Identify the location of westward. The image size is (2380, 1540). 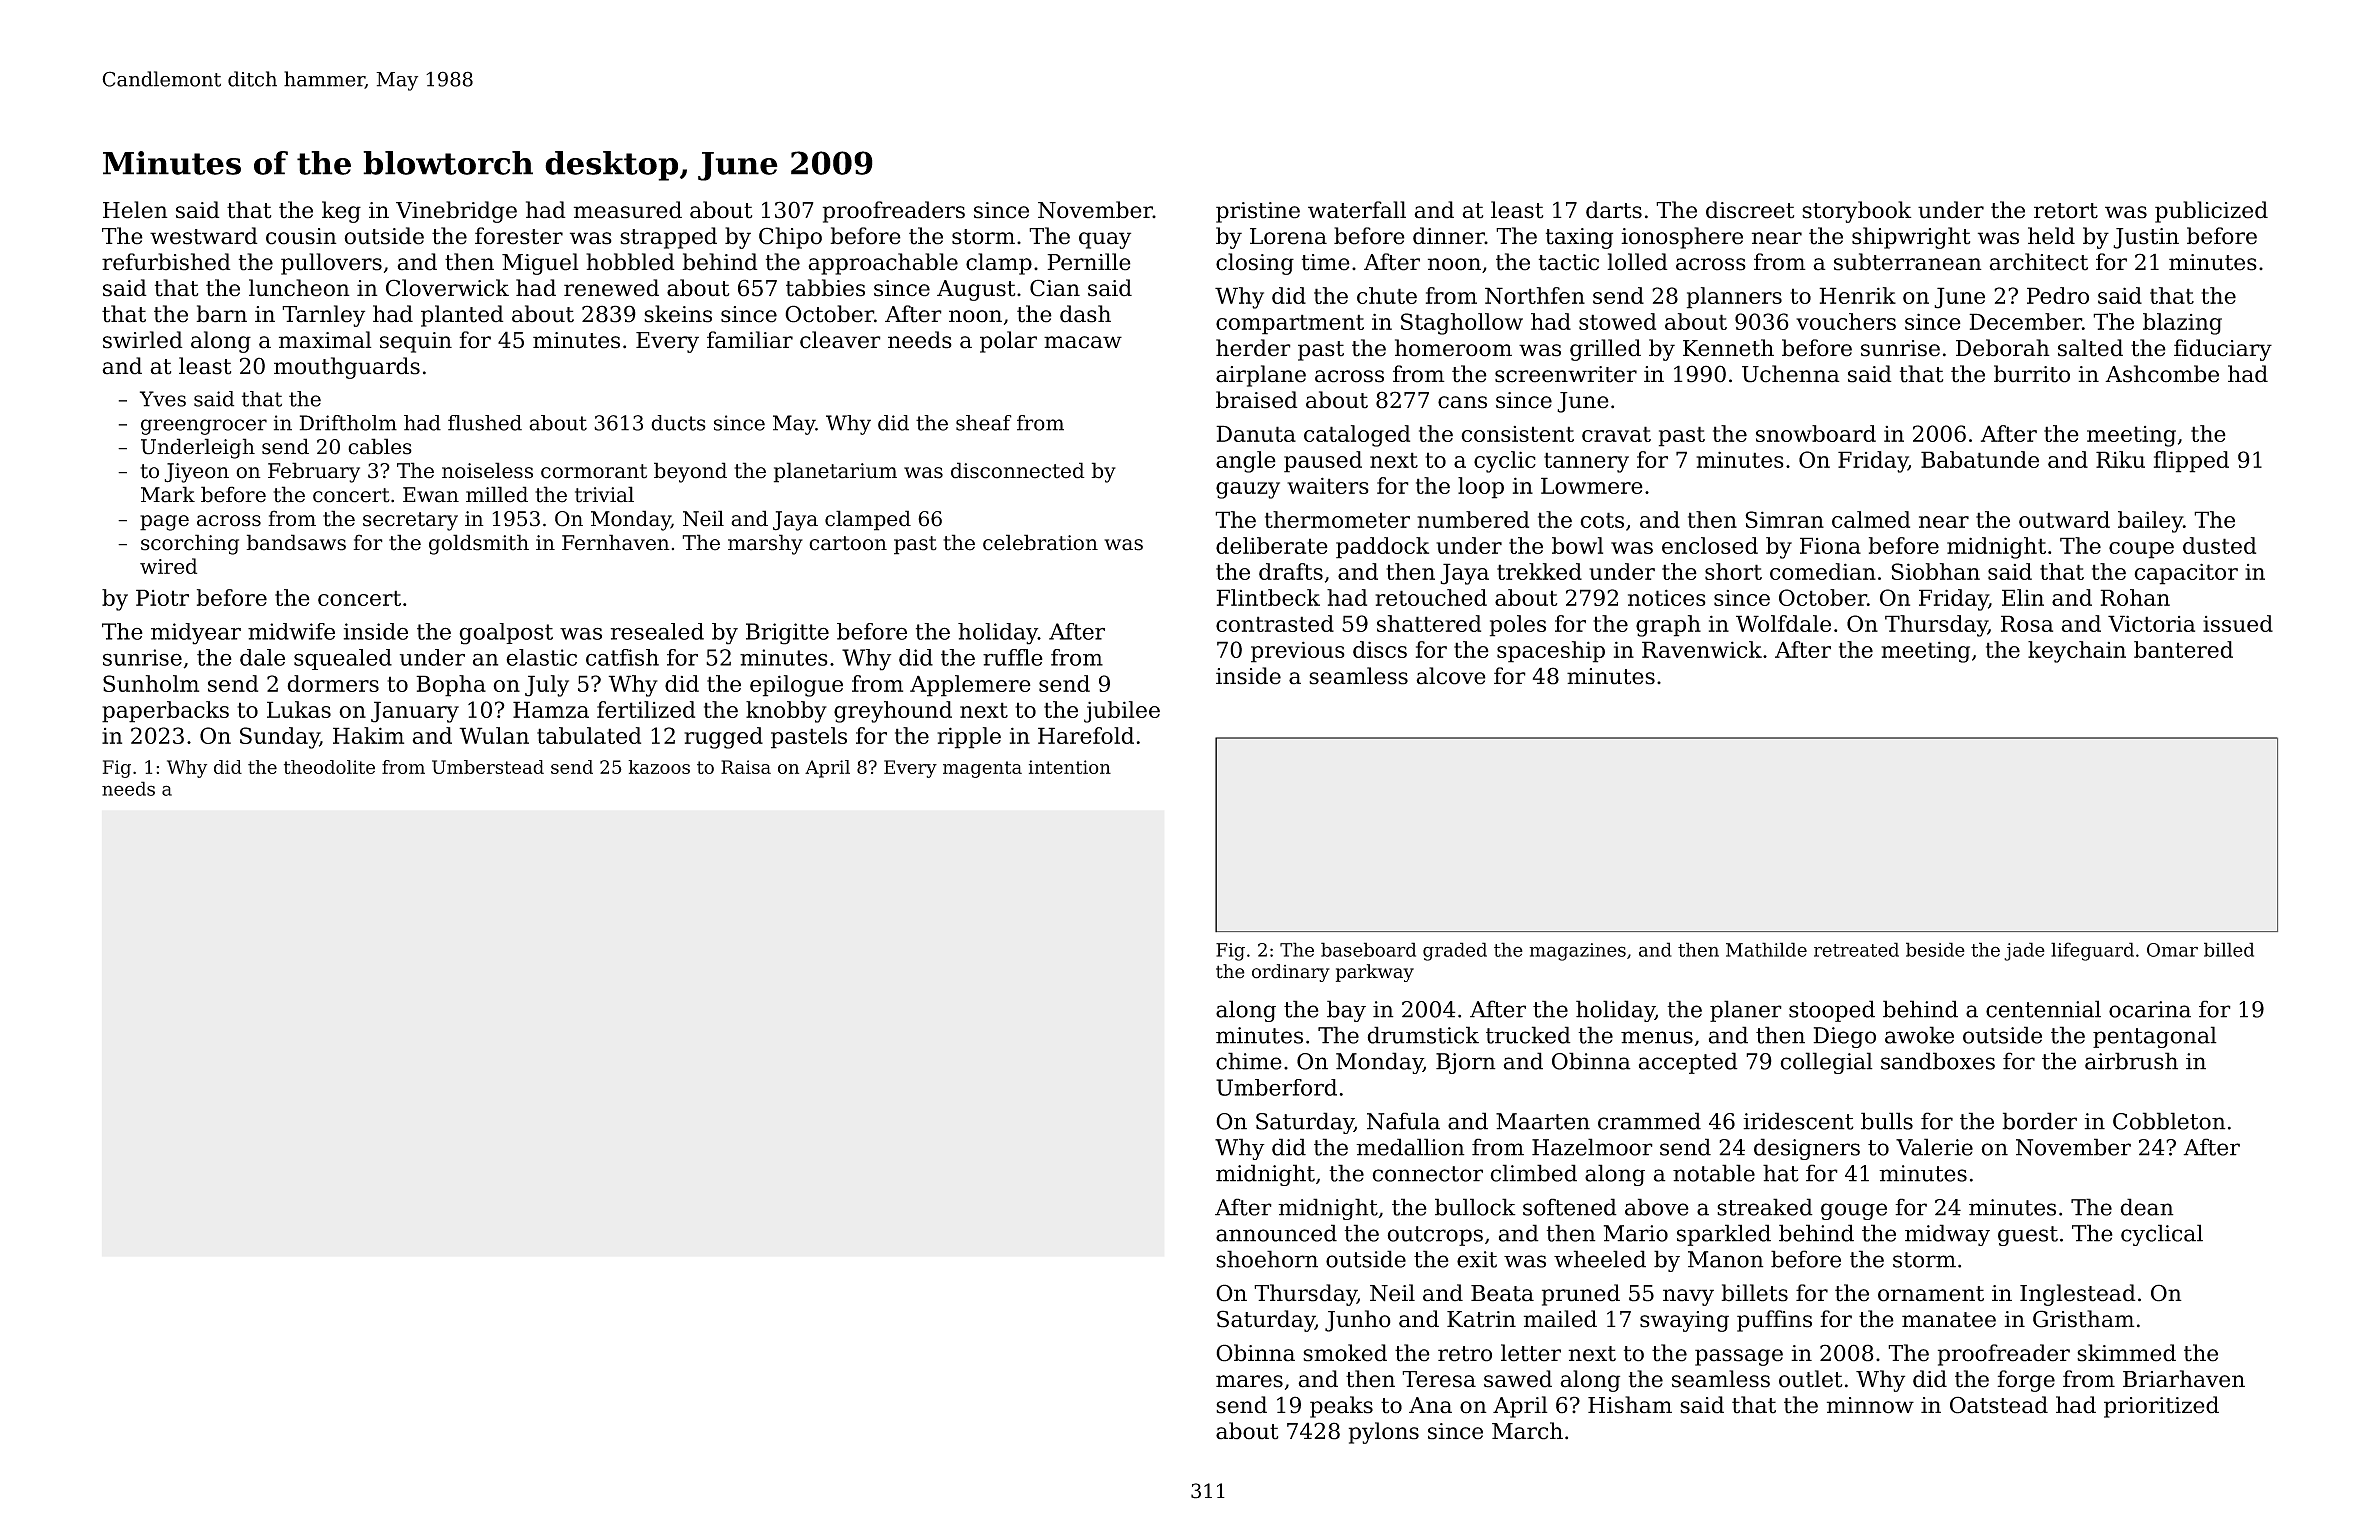
(204, 236).
